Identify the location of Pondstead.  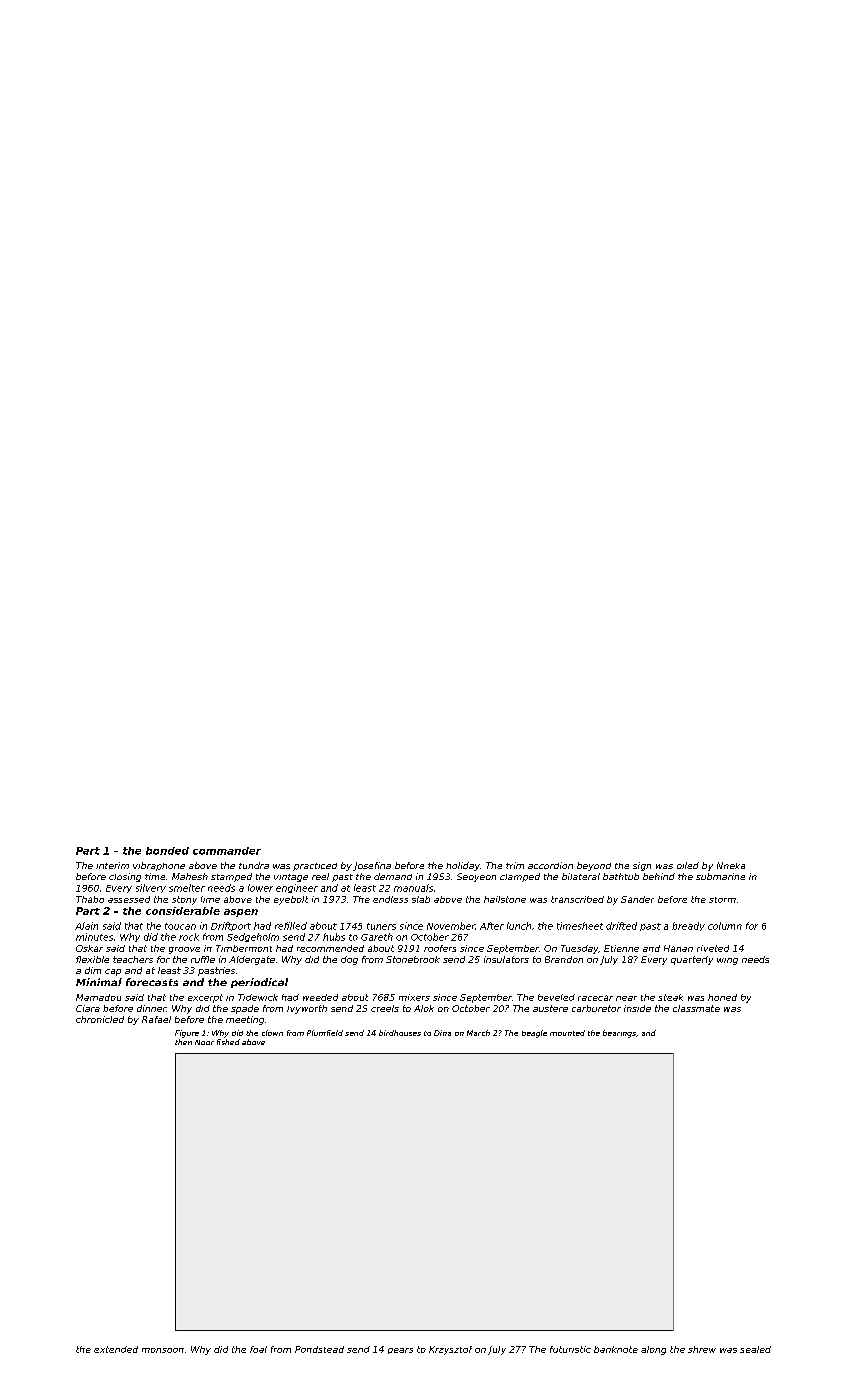
(319, 1349).
